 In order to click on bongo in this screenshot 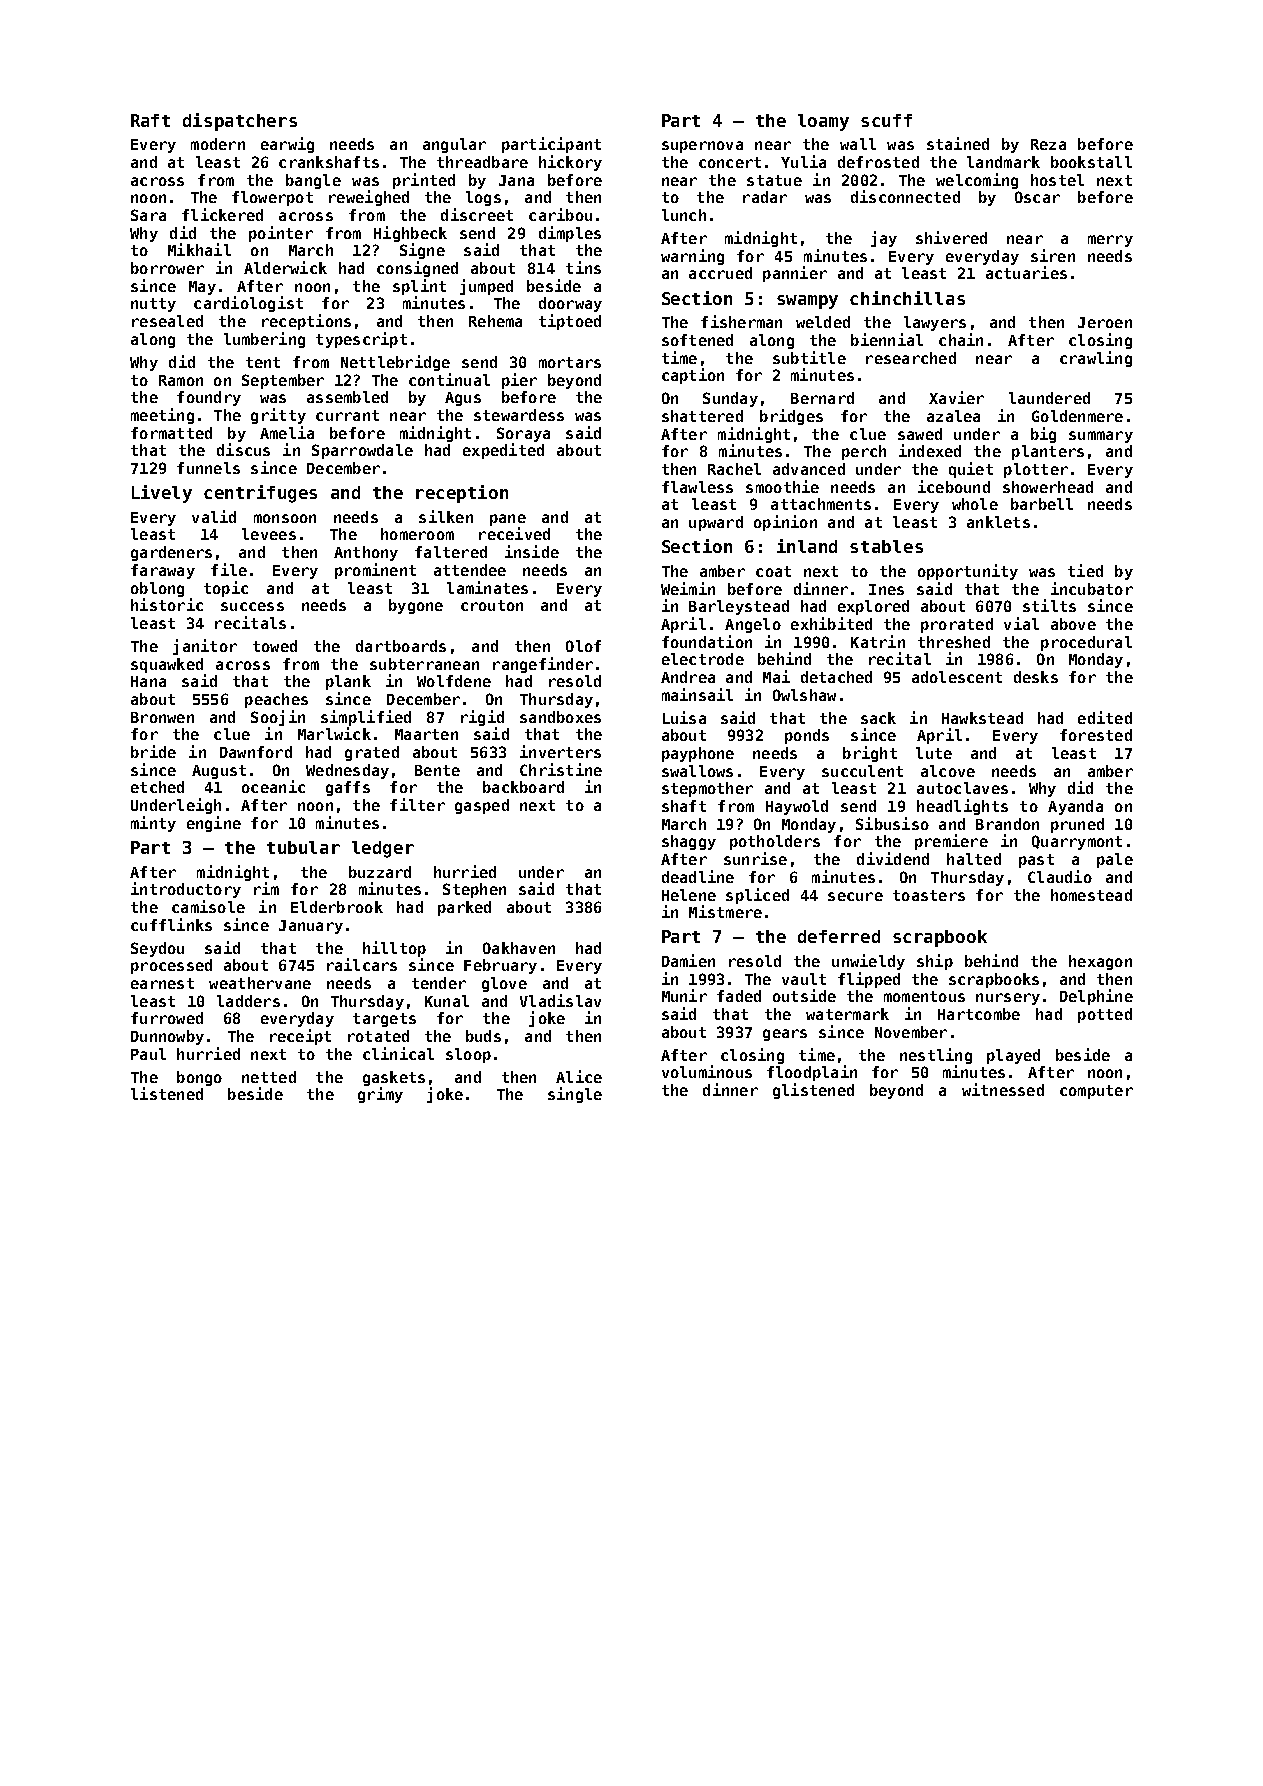, I will do `click(199, 1078)`.
